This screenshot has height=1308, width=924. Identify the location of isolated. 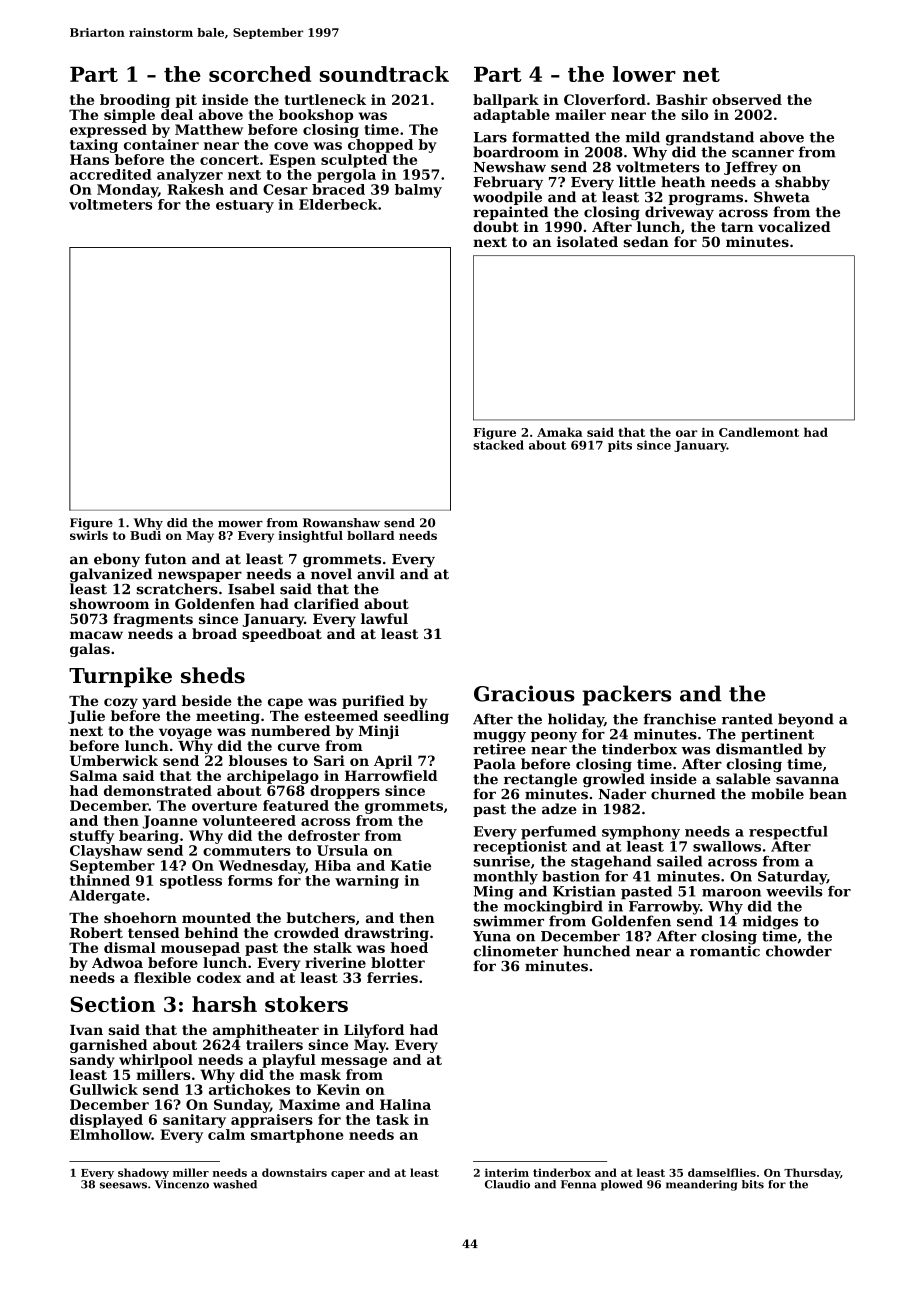
(587, 241).
